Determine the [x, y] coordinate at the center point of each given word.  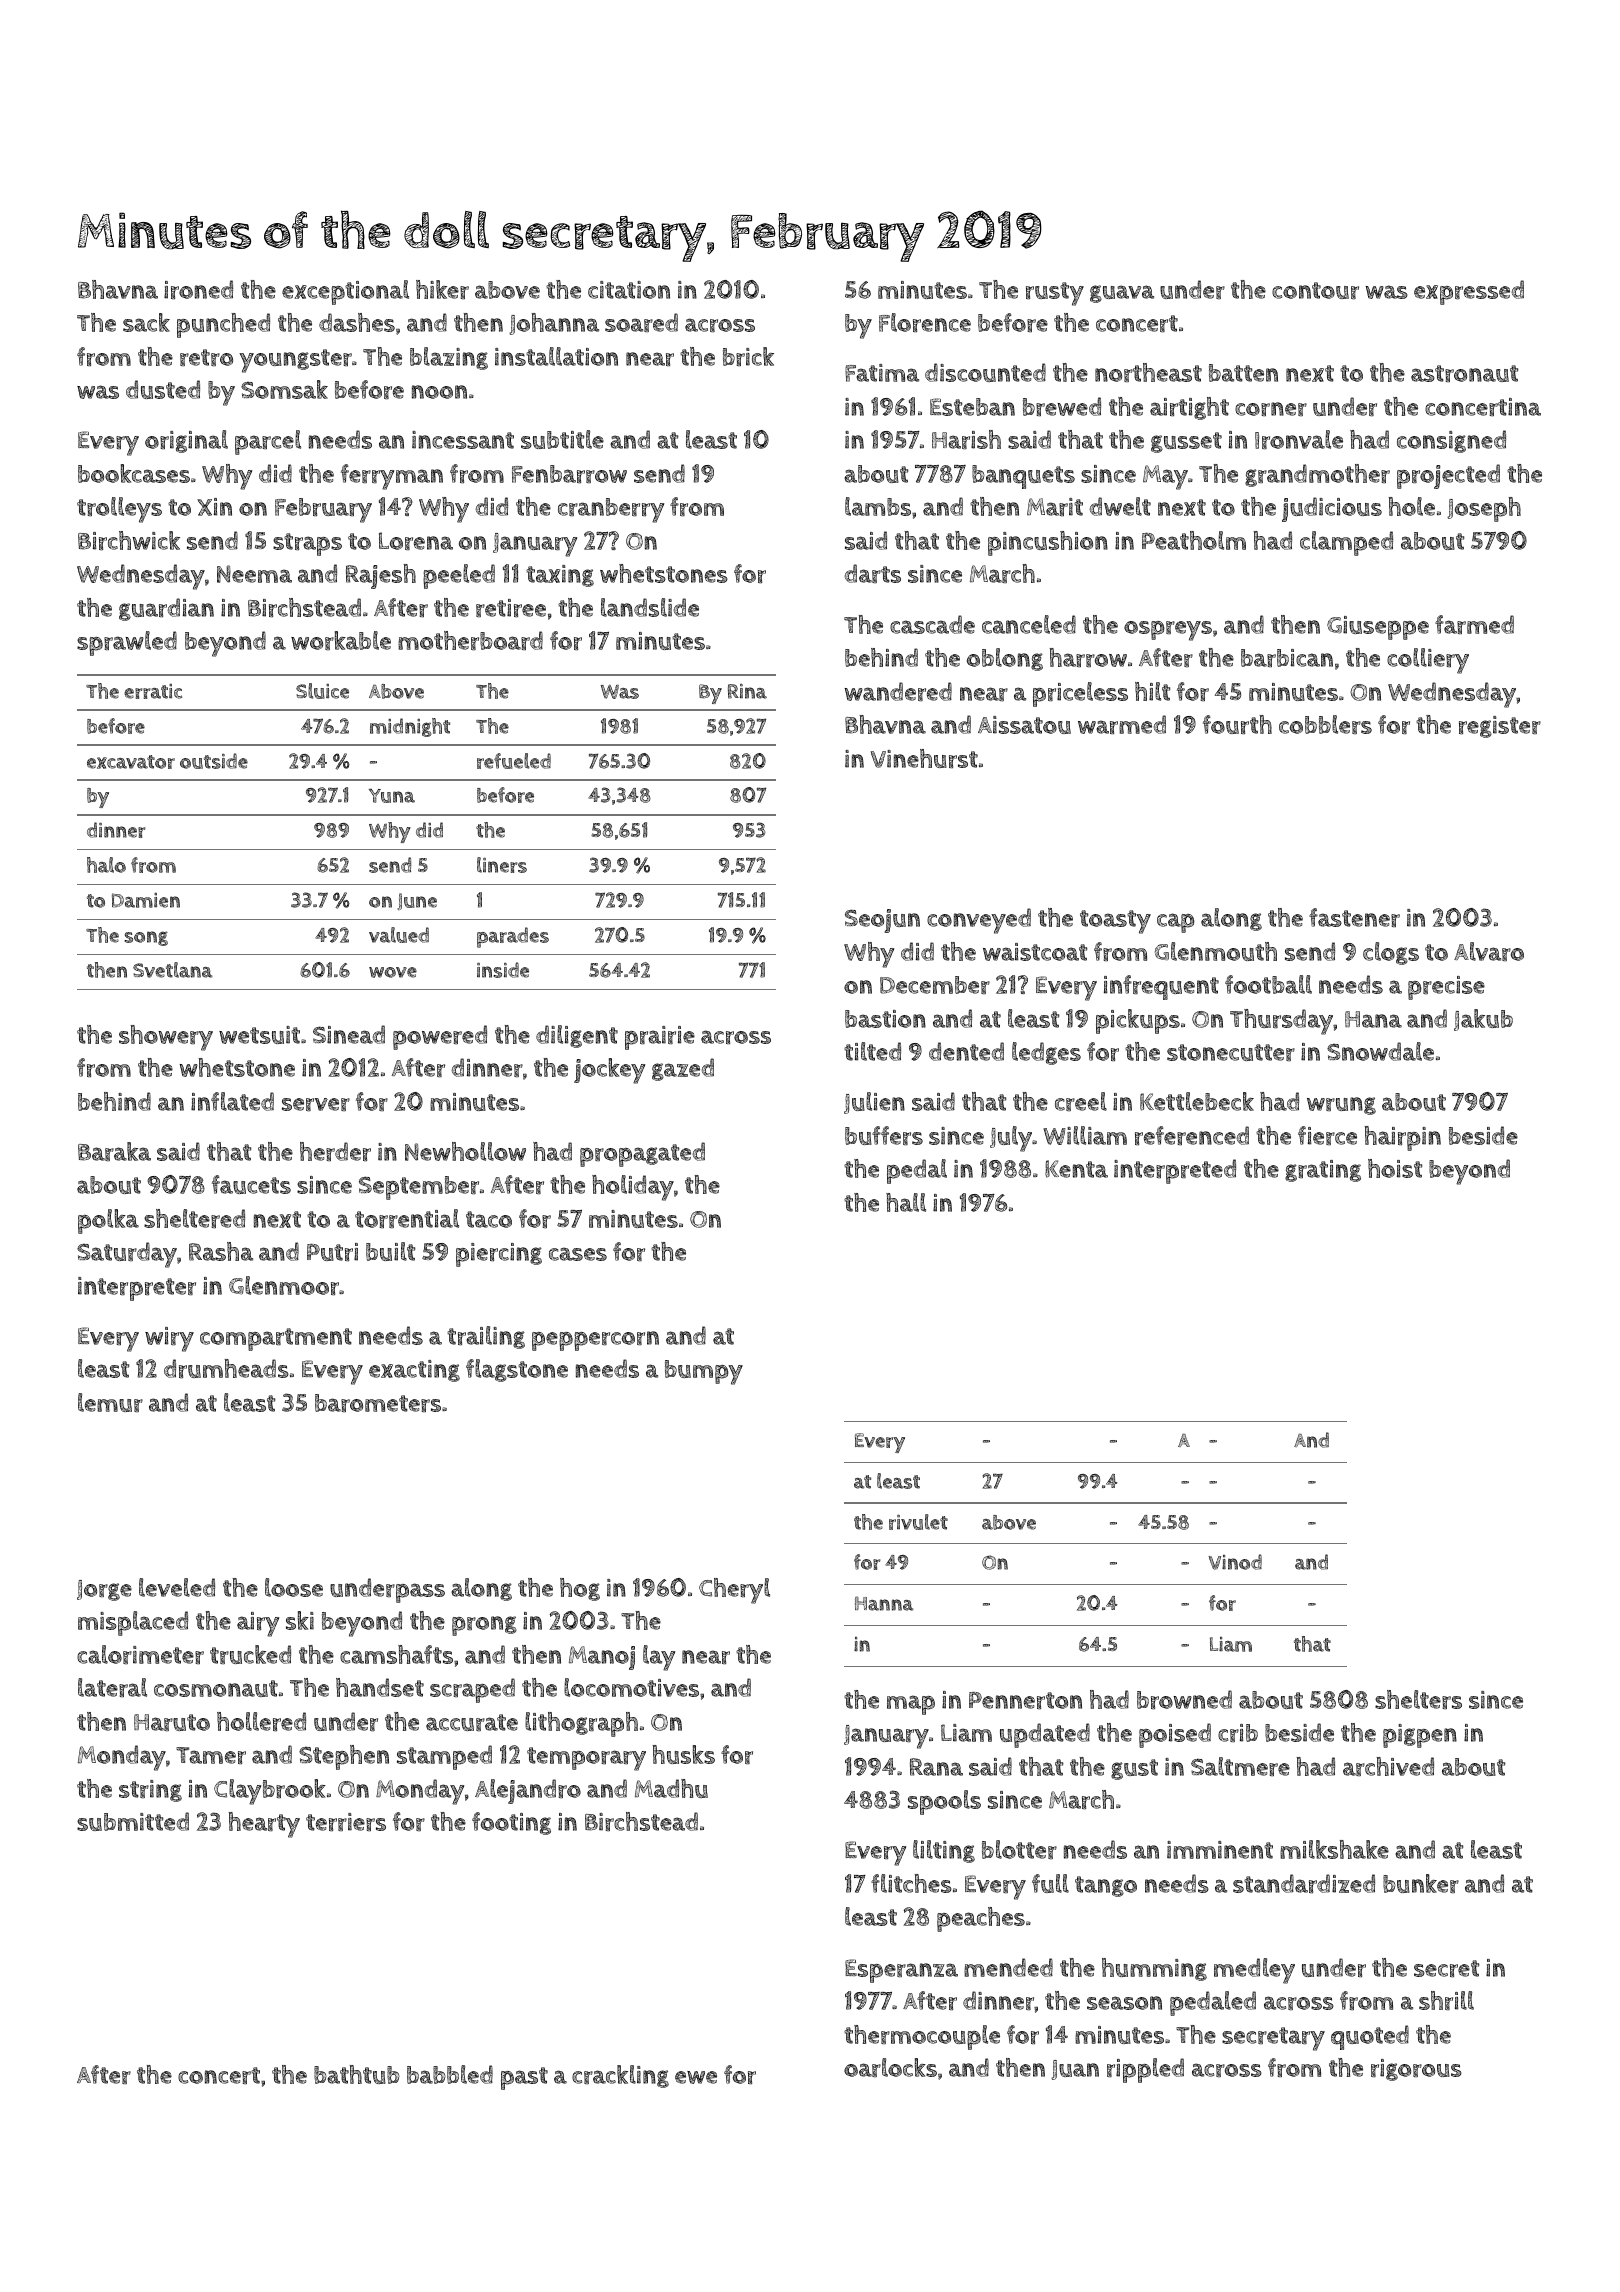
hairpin [1403, 1138]
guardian [166, 609]
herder [335, 1151]
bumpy [704, 1372]
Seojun [882, 921]
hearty [264, 1825]
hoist [1395, 1168]
